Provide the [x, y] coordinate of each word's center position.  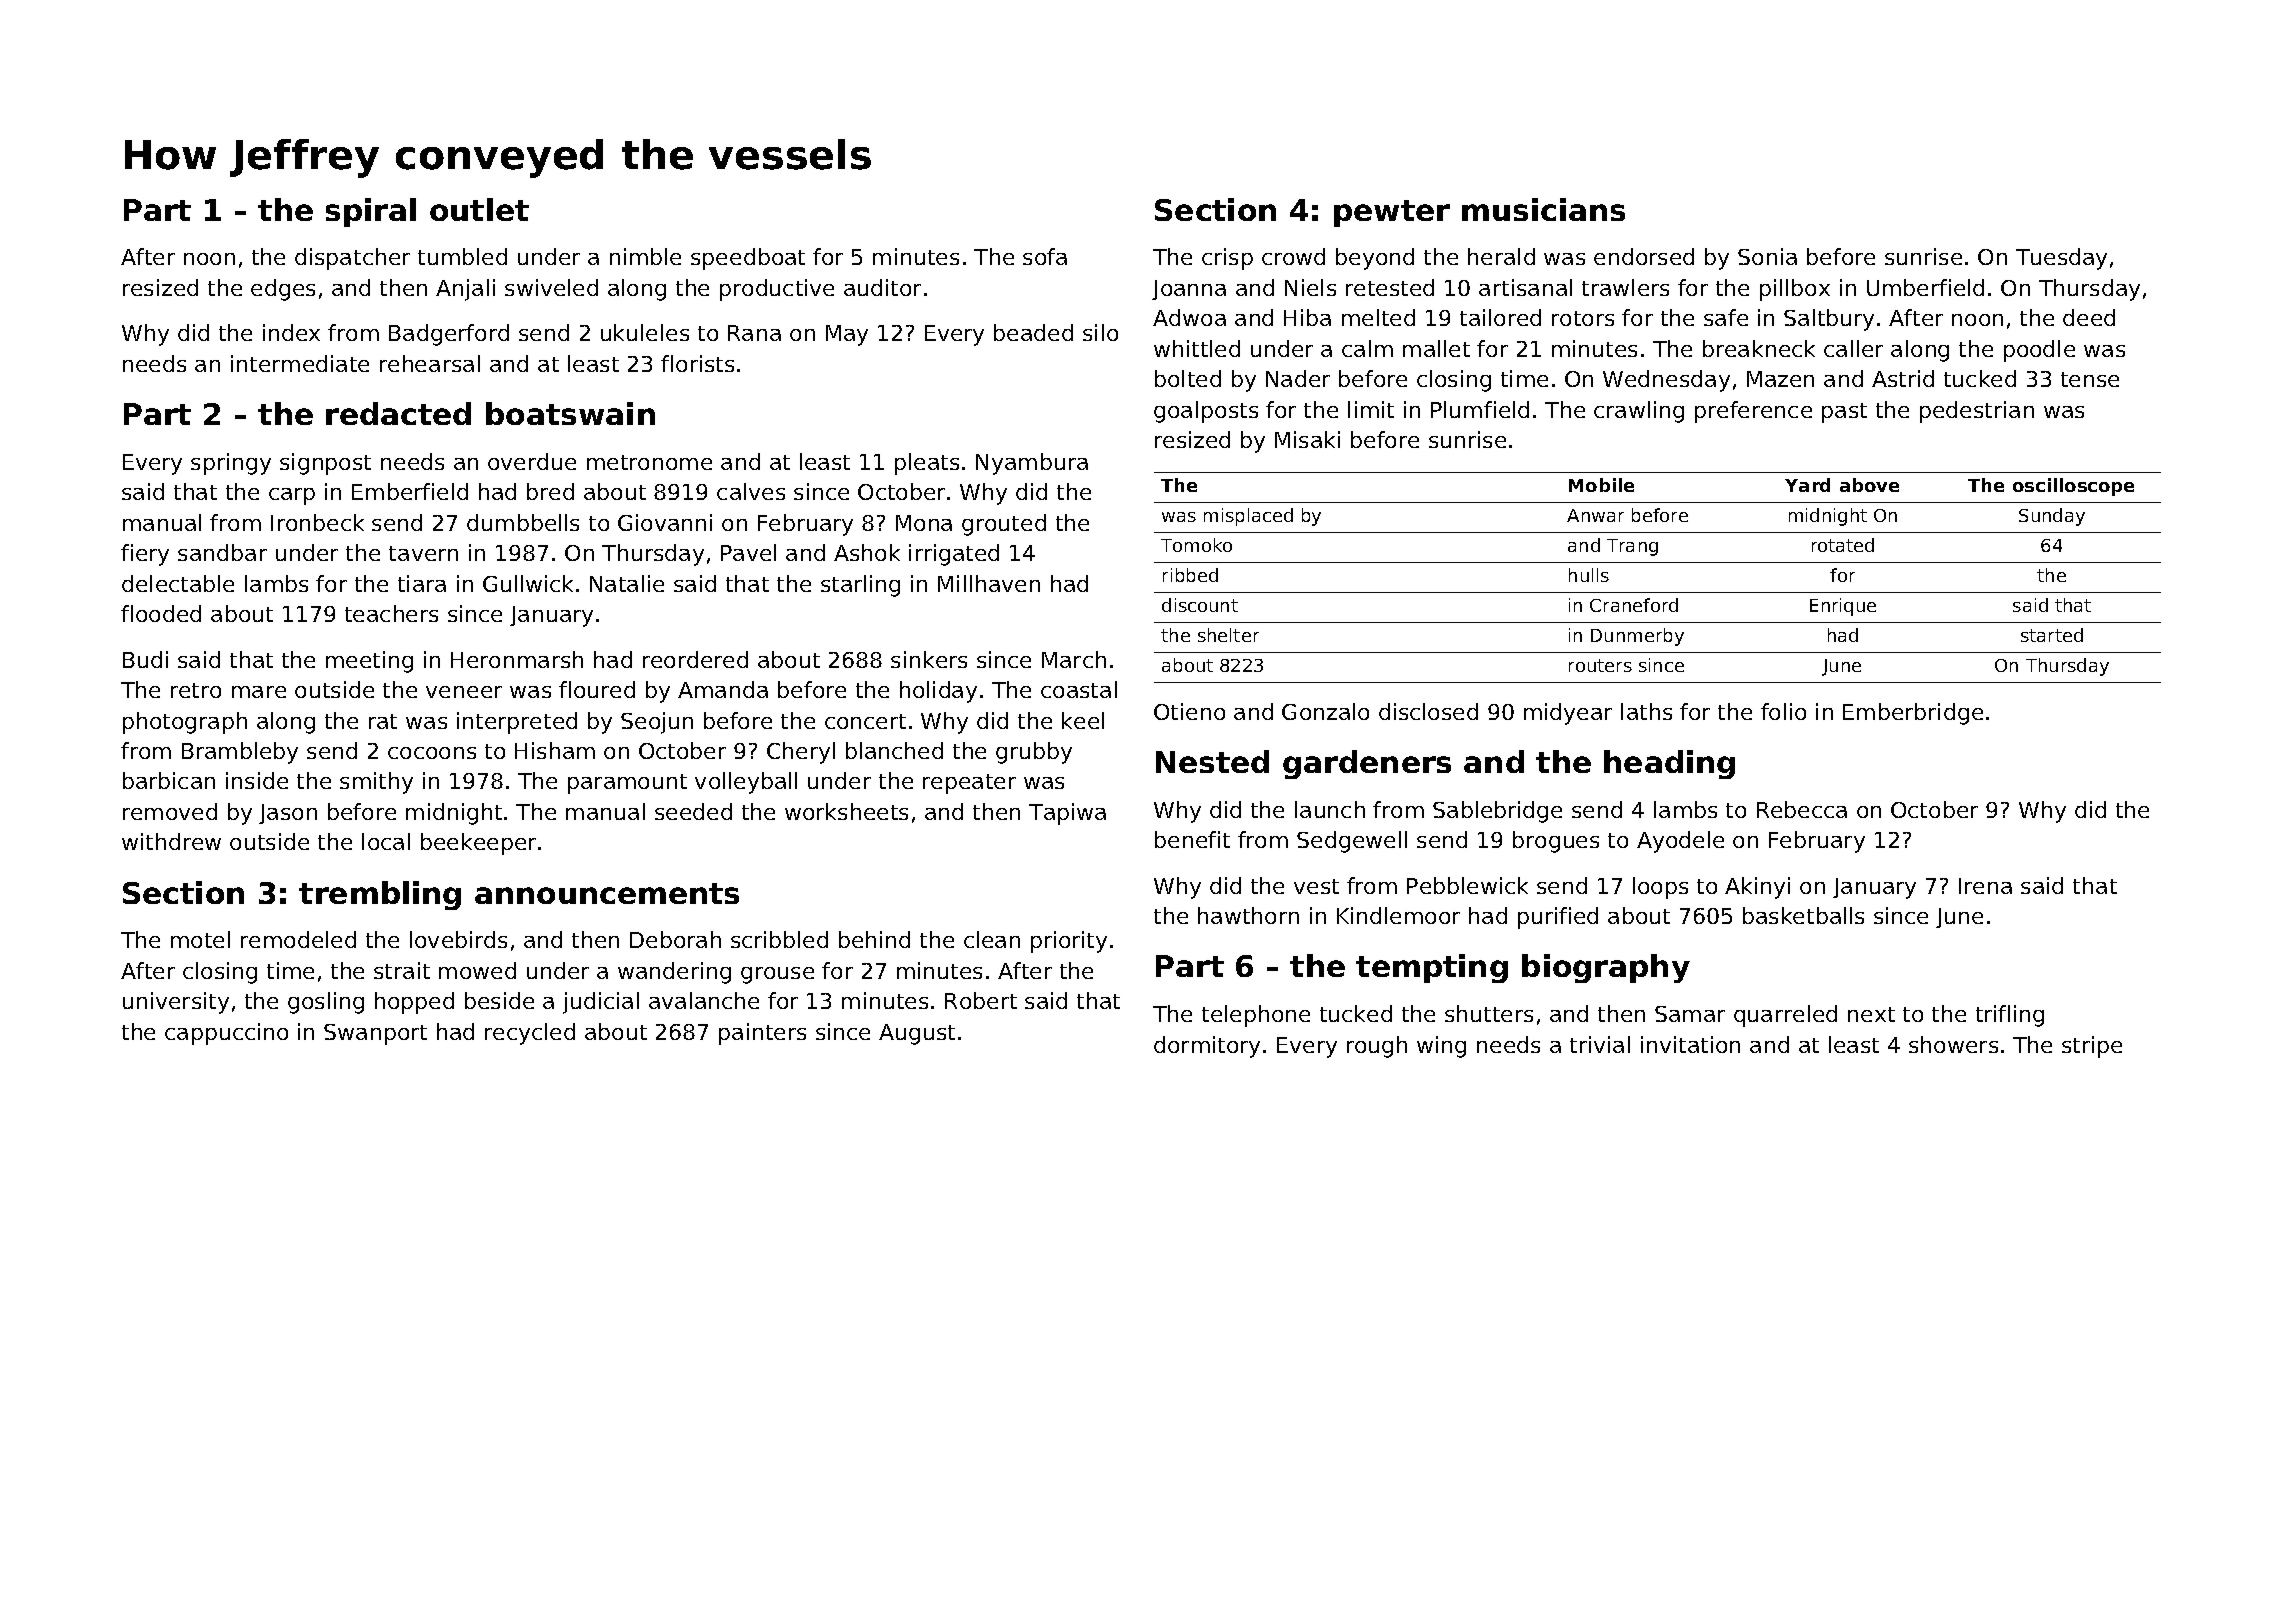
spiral [371, 212]
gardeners [1367, 764]
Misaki [1307, 439]
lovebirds [458, 939]
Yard [1807, 485]
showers [1953, 1044]
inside [257, 780]
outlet [479, 209]
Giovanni [665, 522]
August [917, 1034]
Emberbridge [1913, 714]
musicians [1543, 209]
